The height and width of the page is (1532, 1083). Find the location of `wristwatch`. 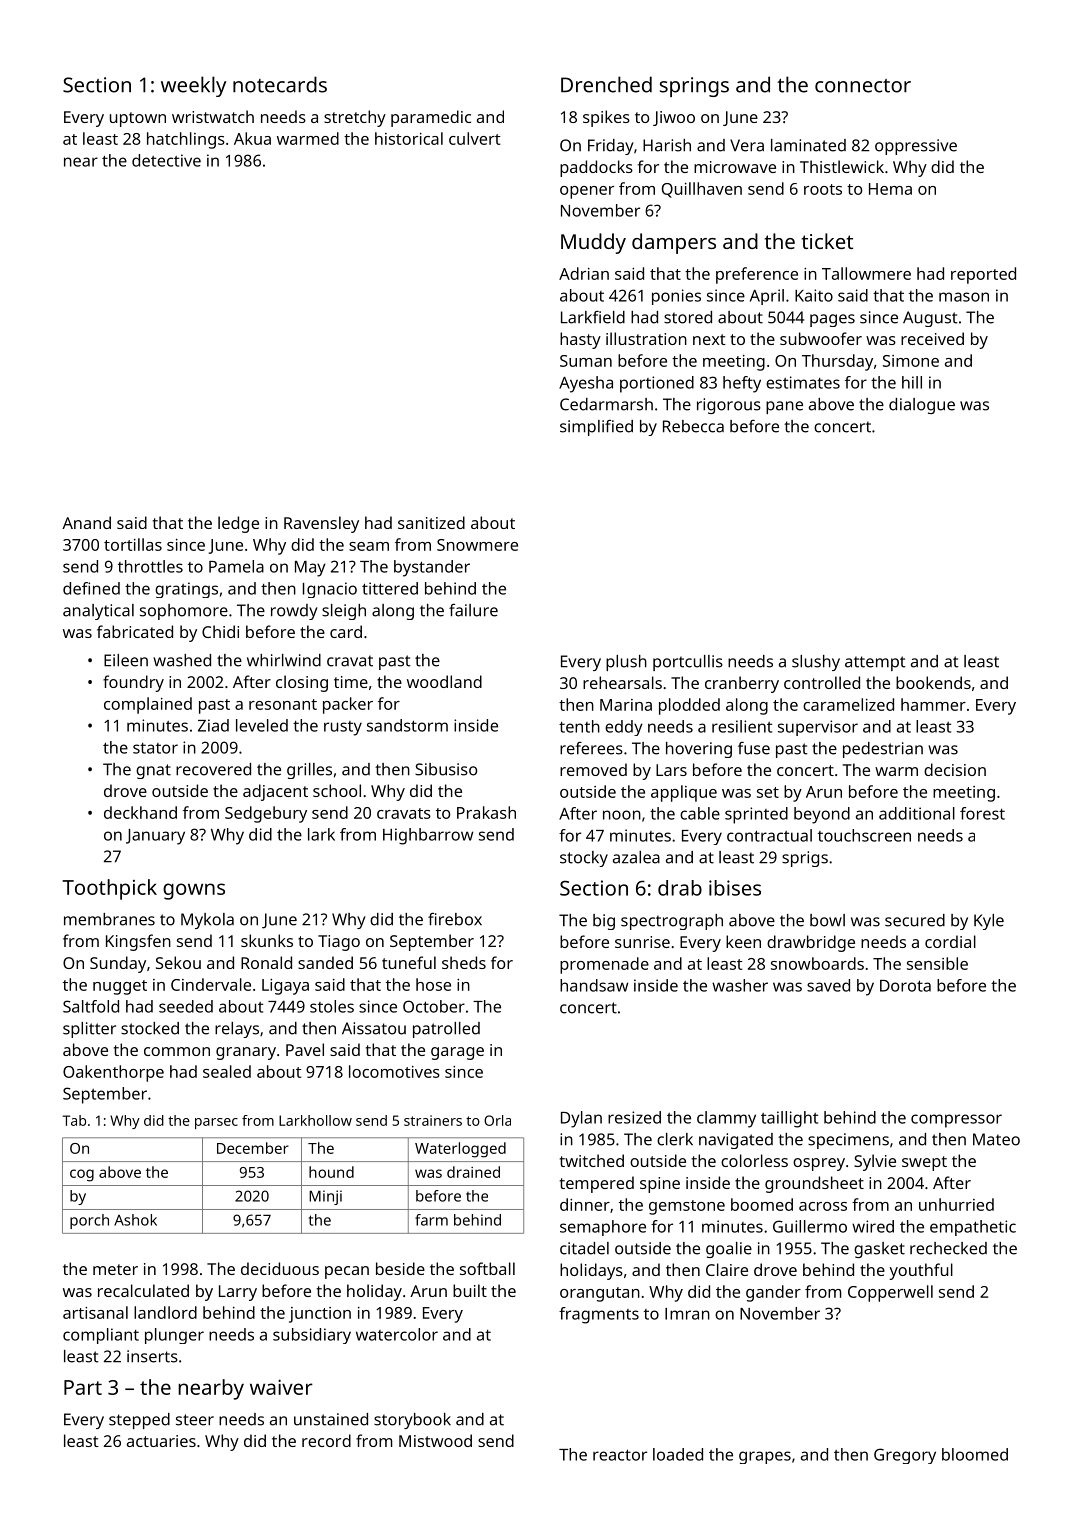

wristwatch is located at coordinates (213, 116).
